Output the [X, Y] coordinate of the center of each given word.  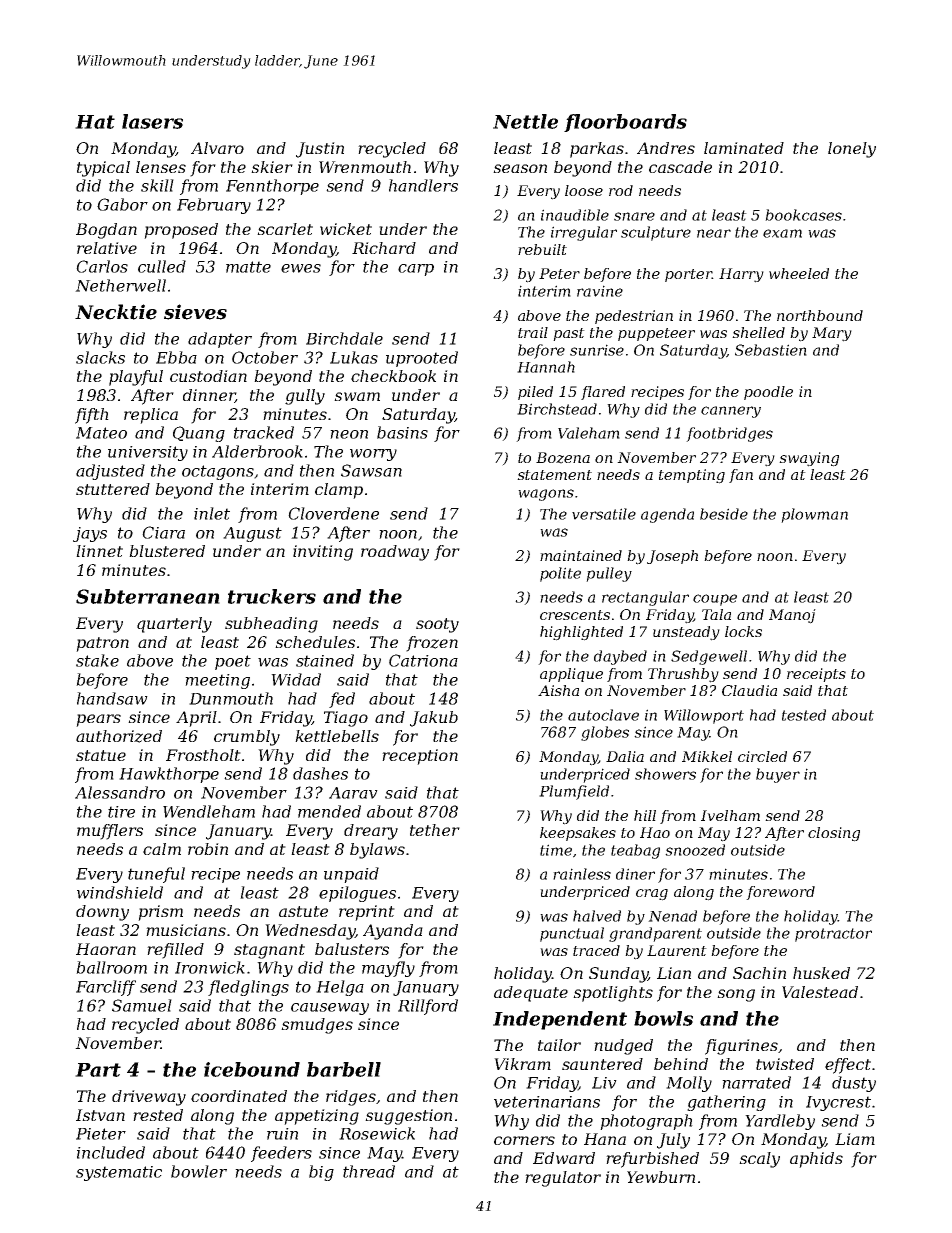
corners [524, 1140]
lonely [852, 150]
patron [102, 644]
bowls [663, 1018]
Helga [340, 988]
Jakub [434, 719]
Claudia [749, 690]
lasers [152, 121]
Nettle [525, 121]
